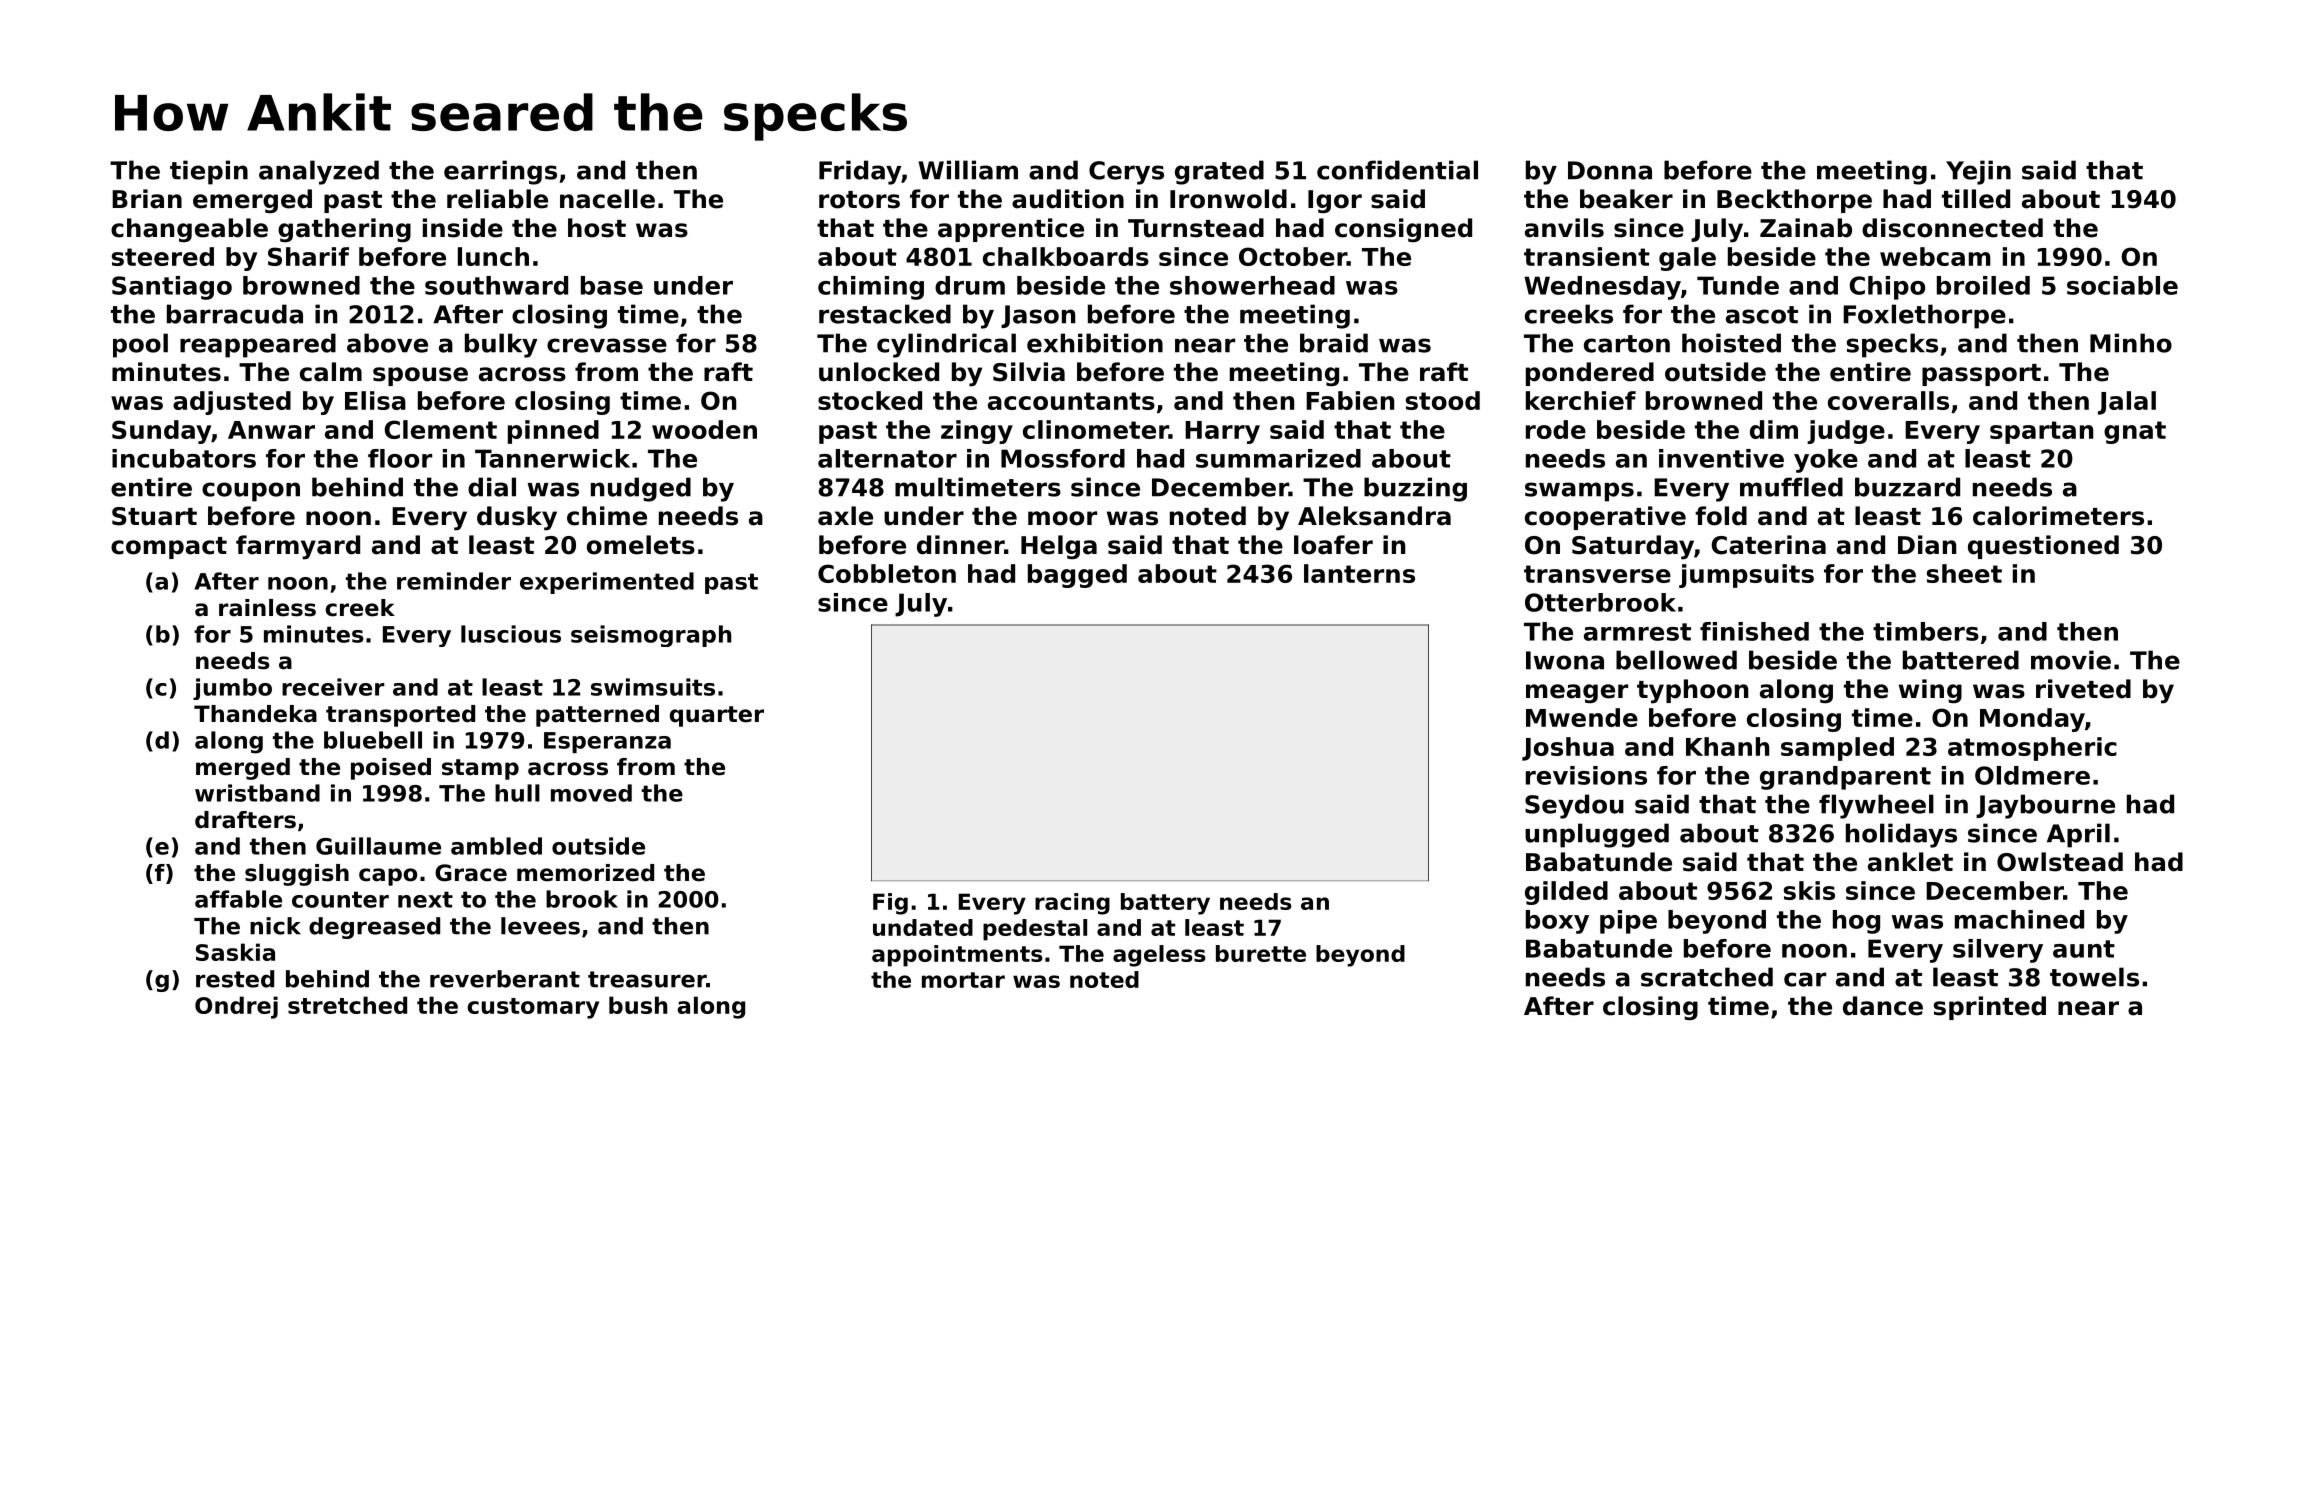  Describe the element at coordinates (1071, 401) in the page. I see `accountants` at that location.
